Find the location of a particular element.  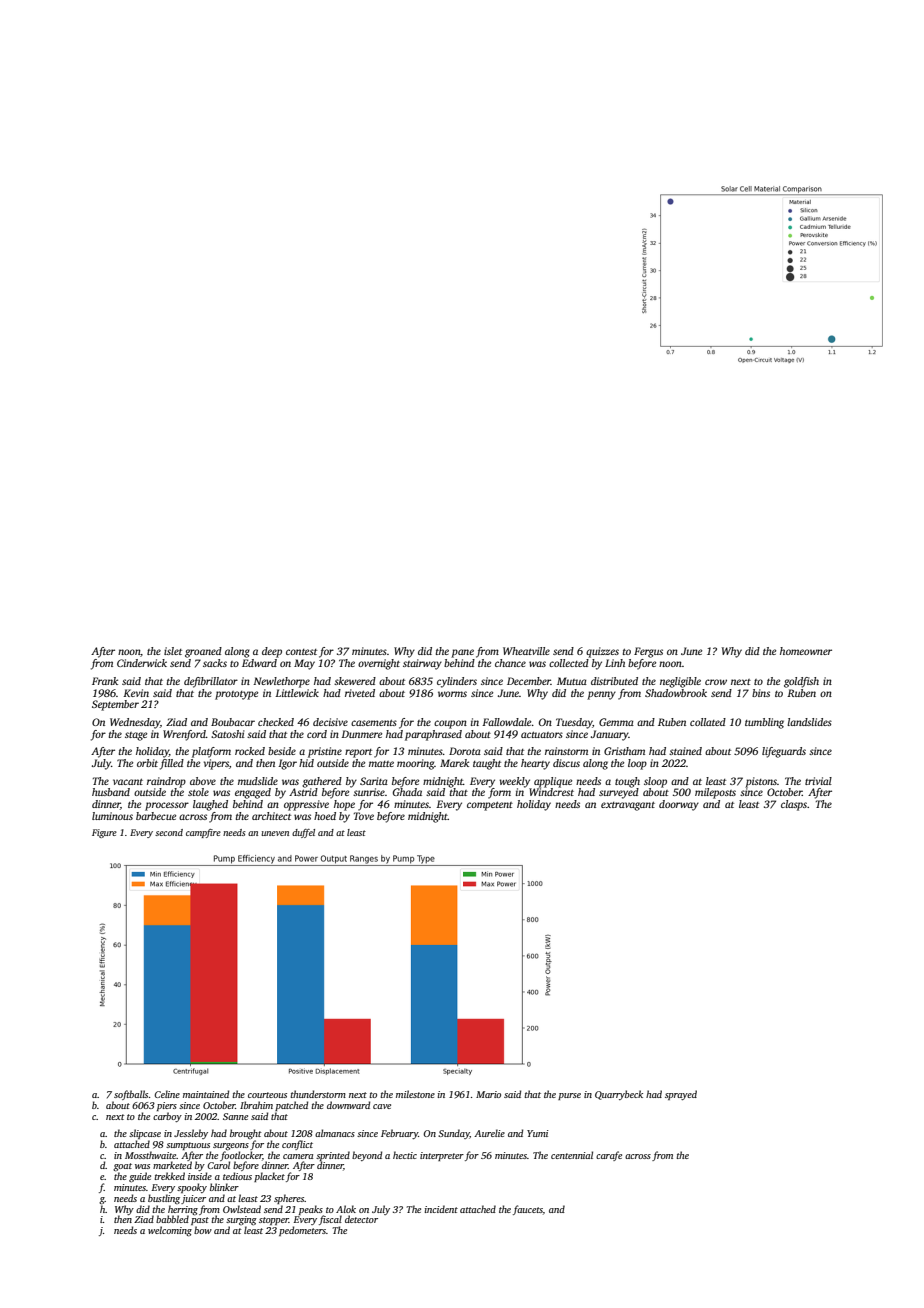

pane is located at coordinates (462, 653).
